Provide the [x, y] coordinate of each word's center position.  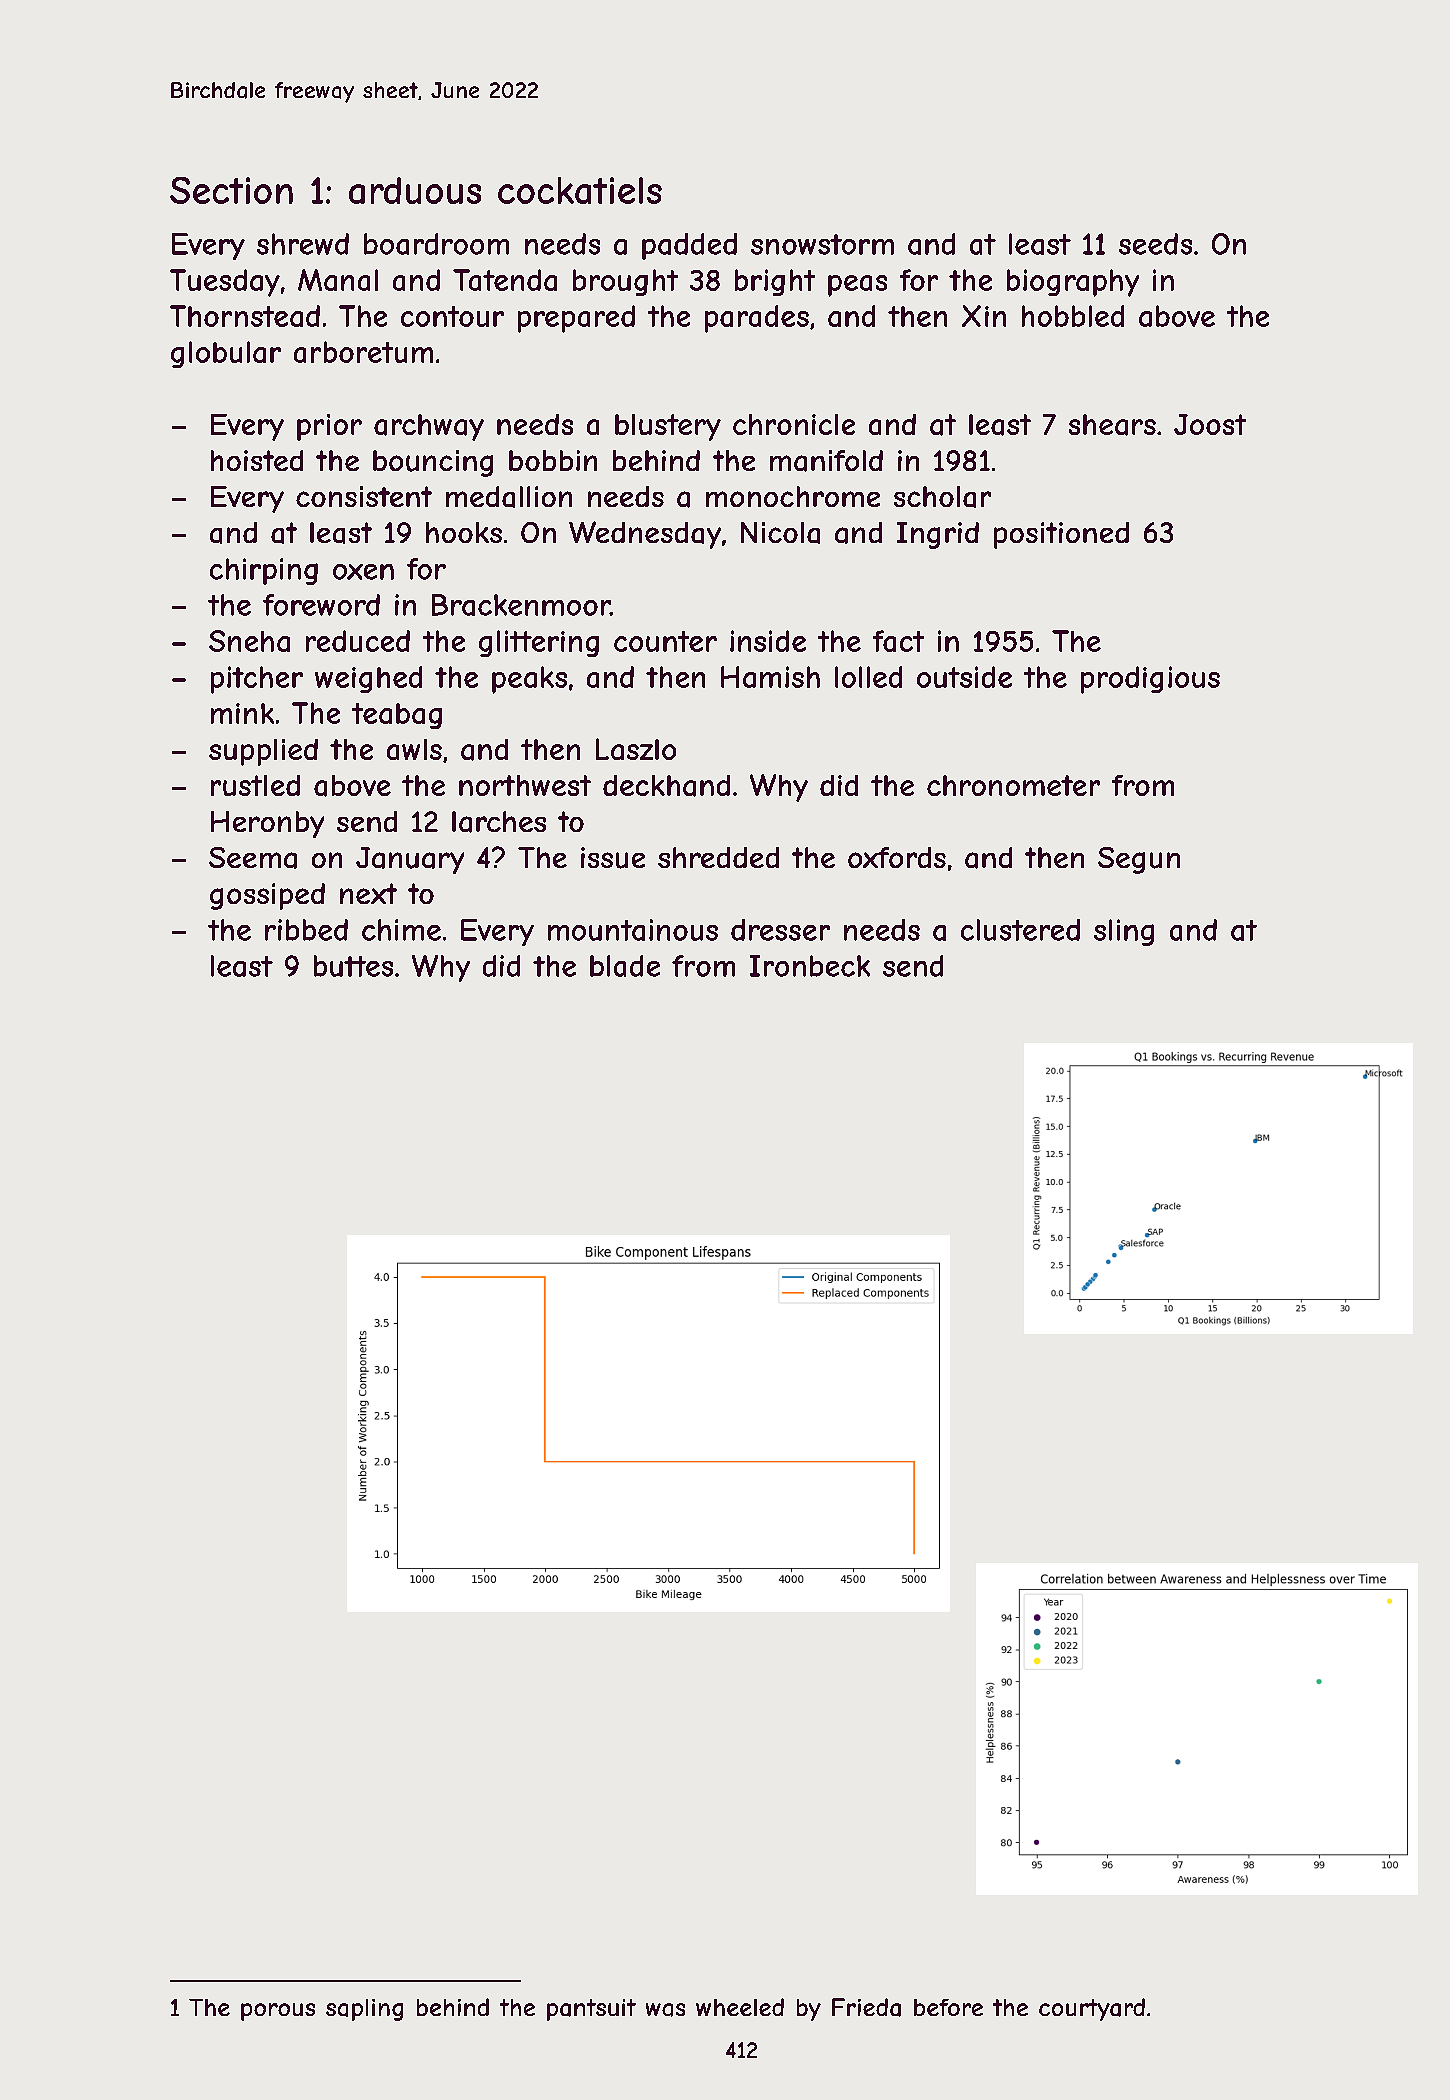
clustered [1020, 930]
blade [625, 966]
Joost [1210, 424]
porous [278, 2012]
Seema [253, 858]
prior [329, 427]
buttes [353, 966]
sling [1124, 932]
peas [857, 286]
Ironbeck [810, 966]
